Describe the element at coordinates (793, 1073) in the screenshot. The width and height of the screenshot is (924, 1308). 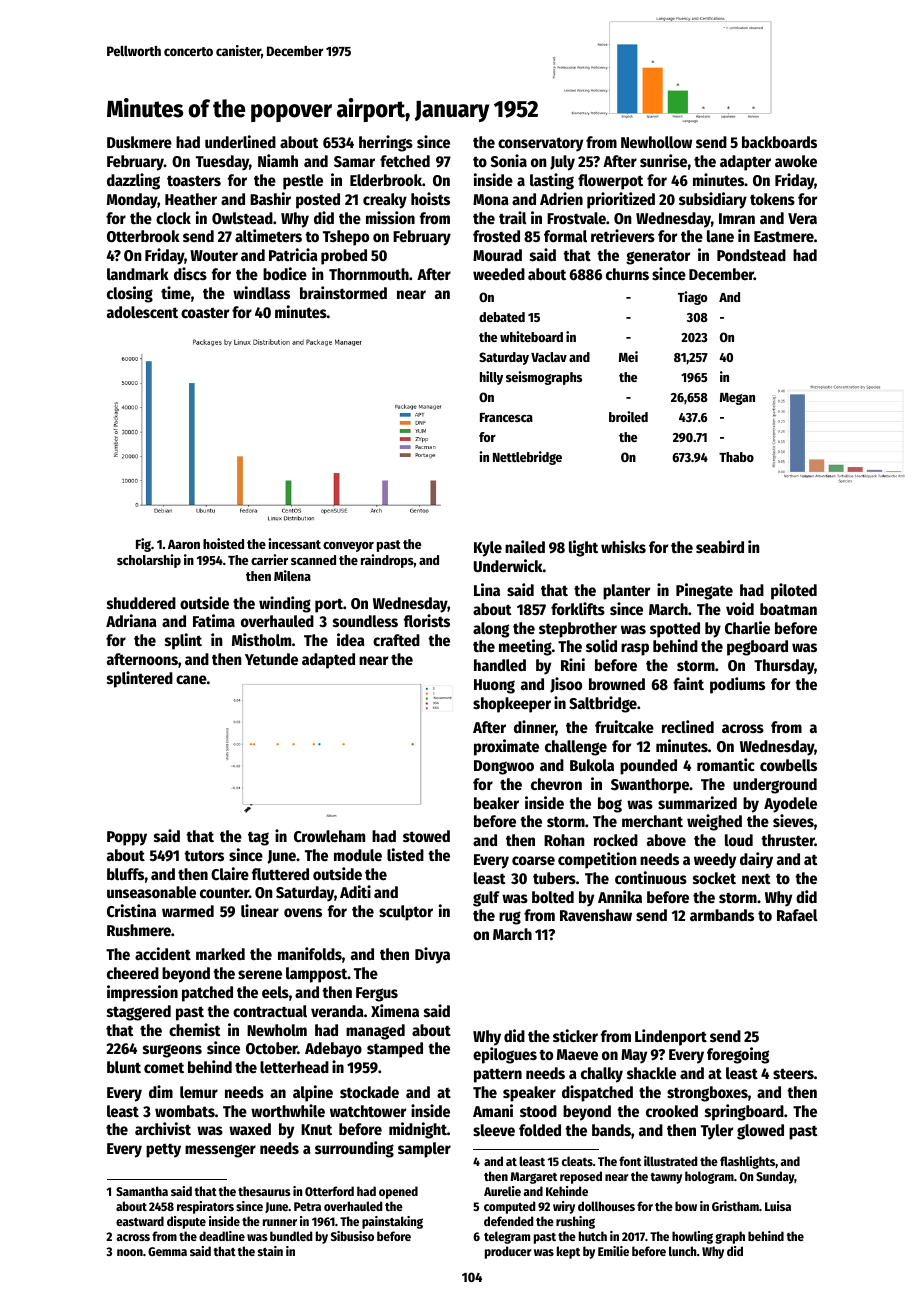
I see `steers` at that location.
